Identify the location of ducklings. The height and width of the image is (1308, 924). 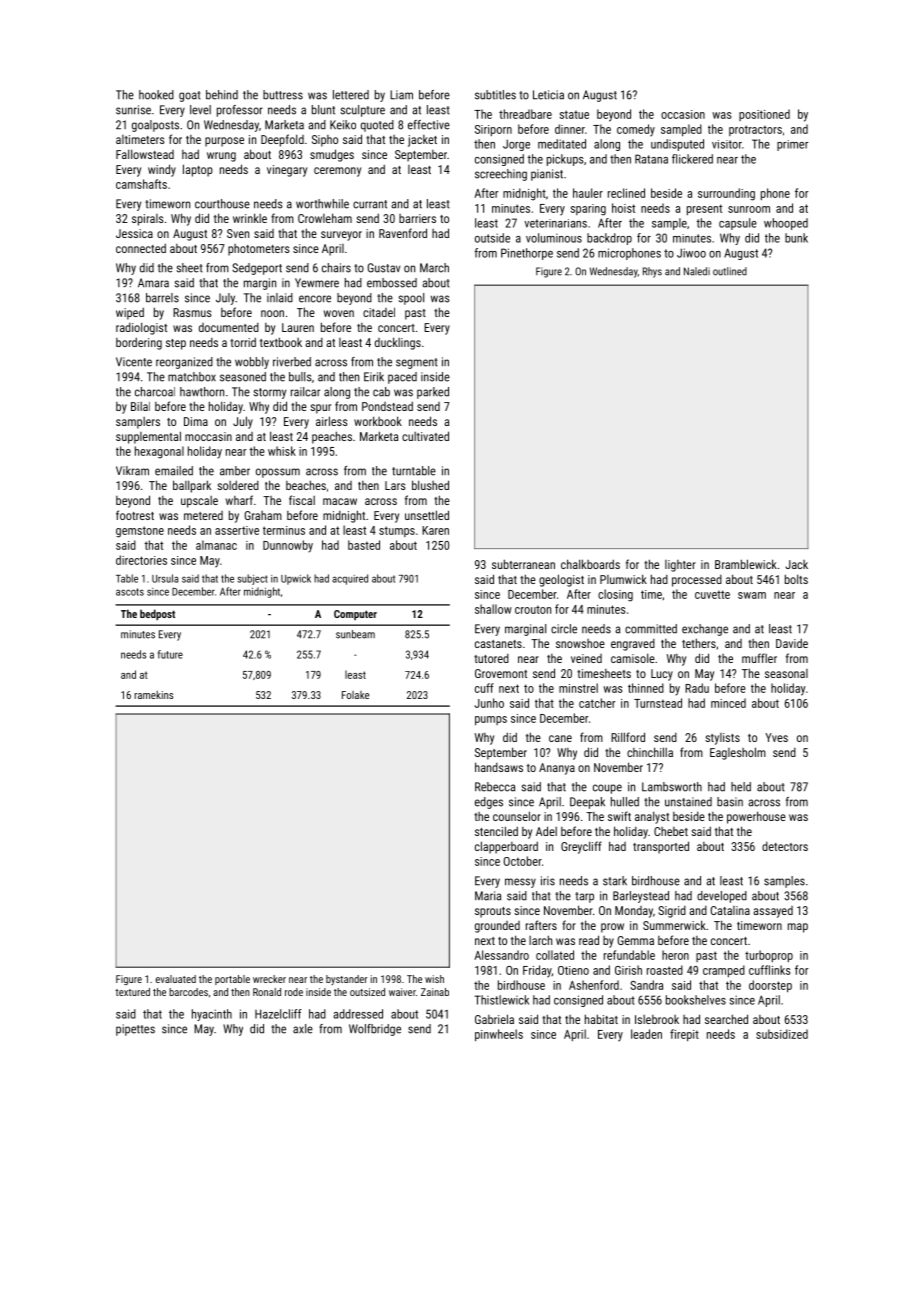
(398, 343).
